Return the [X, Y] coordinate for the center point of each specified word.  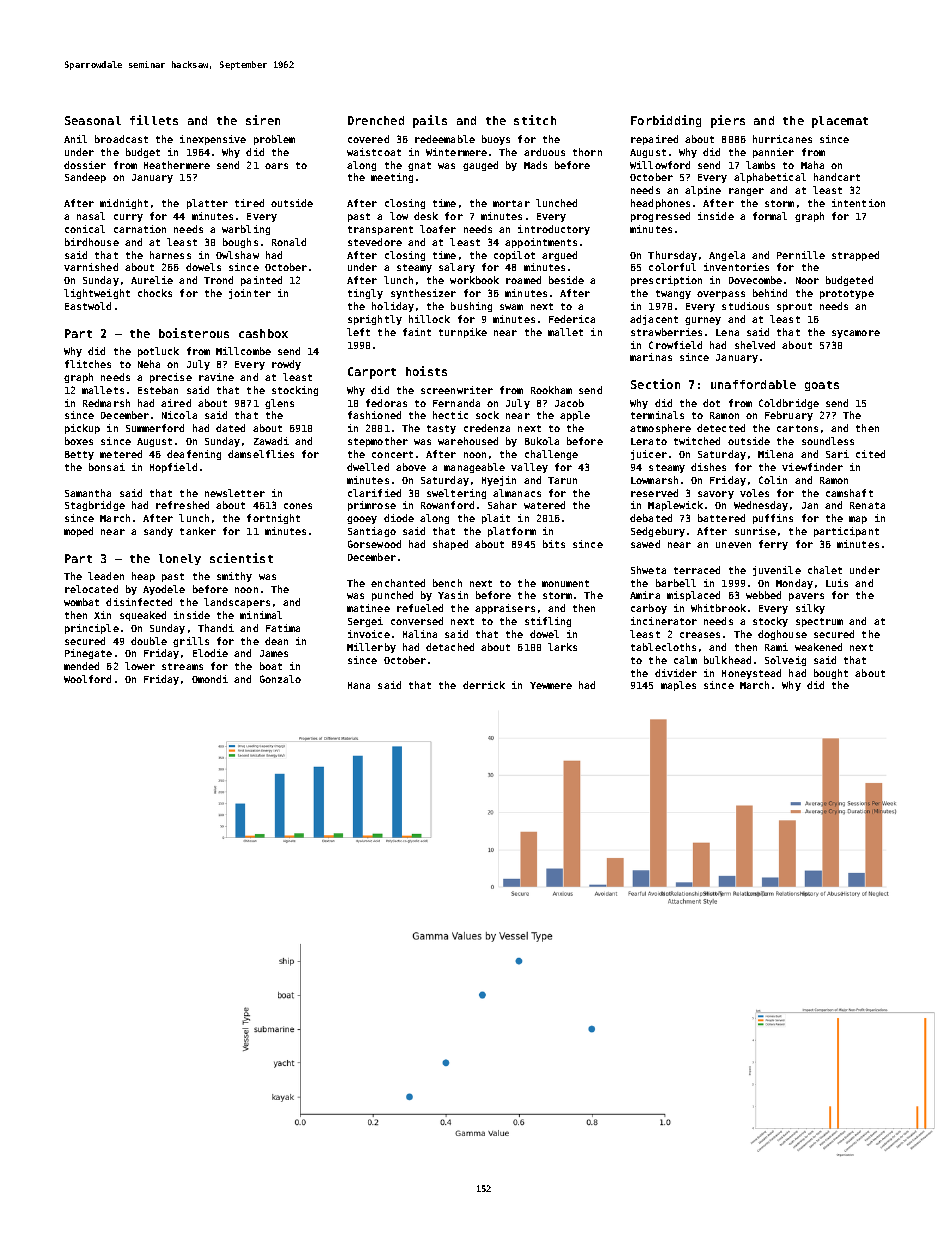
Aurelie [152, 280]
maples [678, 686]
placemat [840, 122]
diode [399, 518]
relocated [91, 589]
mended [81, 666]
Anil [75, 139]
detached [450, 647]
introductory [554, 230]
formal [770, 216]
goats [822, 386]
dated [230, 428]
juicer [649, 455]
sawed [645, 544]
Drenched [376, 120]
